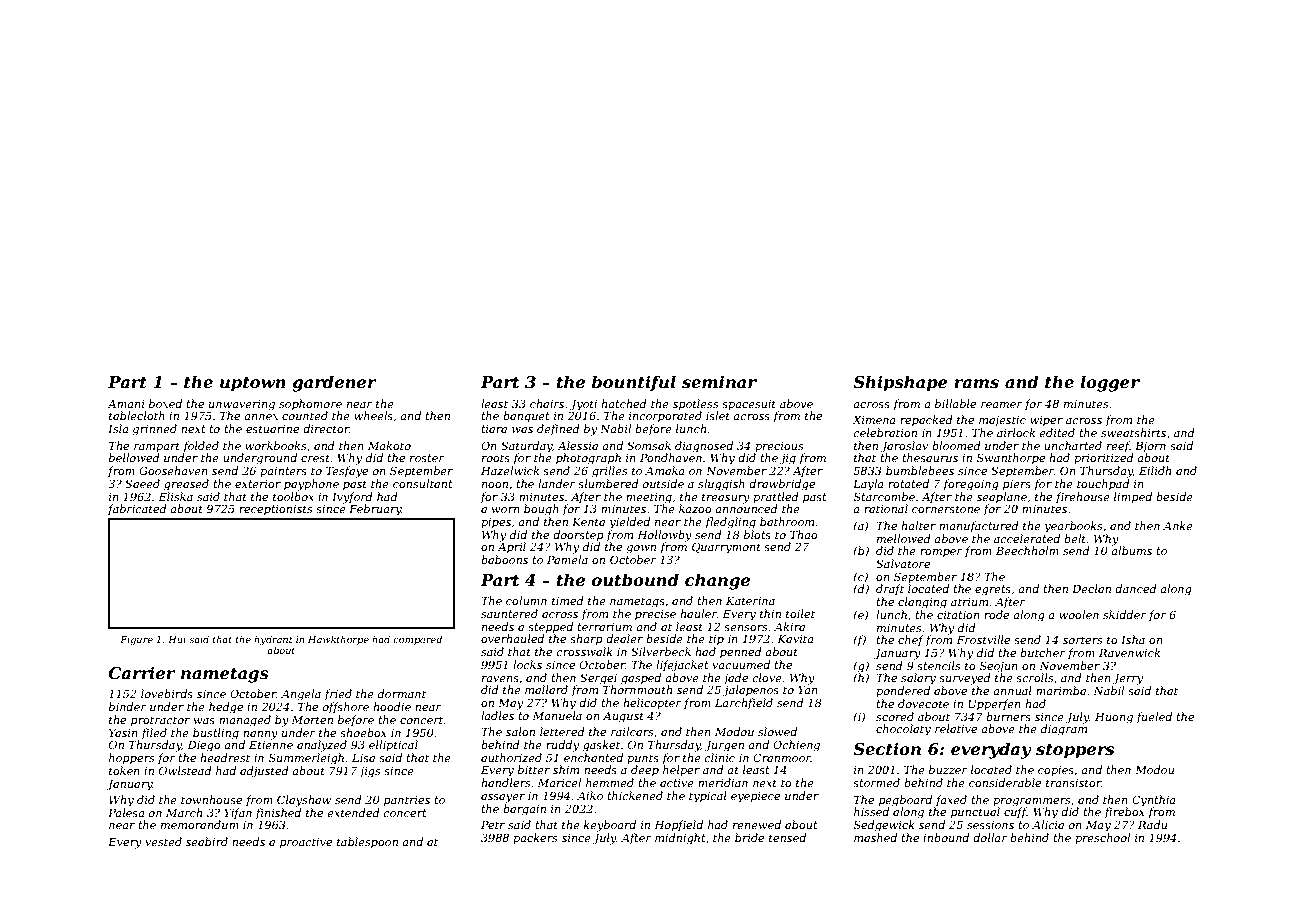 The height and width of the image is (924, 1308). What do you see at coordinates (567, 559) in the image?
I see `Pamela` at bounding box center [567, 559].
